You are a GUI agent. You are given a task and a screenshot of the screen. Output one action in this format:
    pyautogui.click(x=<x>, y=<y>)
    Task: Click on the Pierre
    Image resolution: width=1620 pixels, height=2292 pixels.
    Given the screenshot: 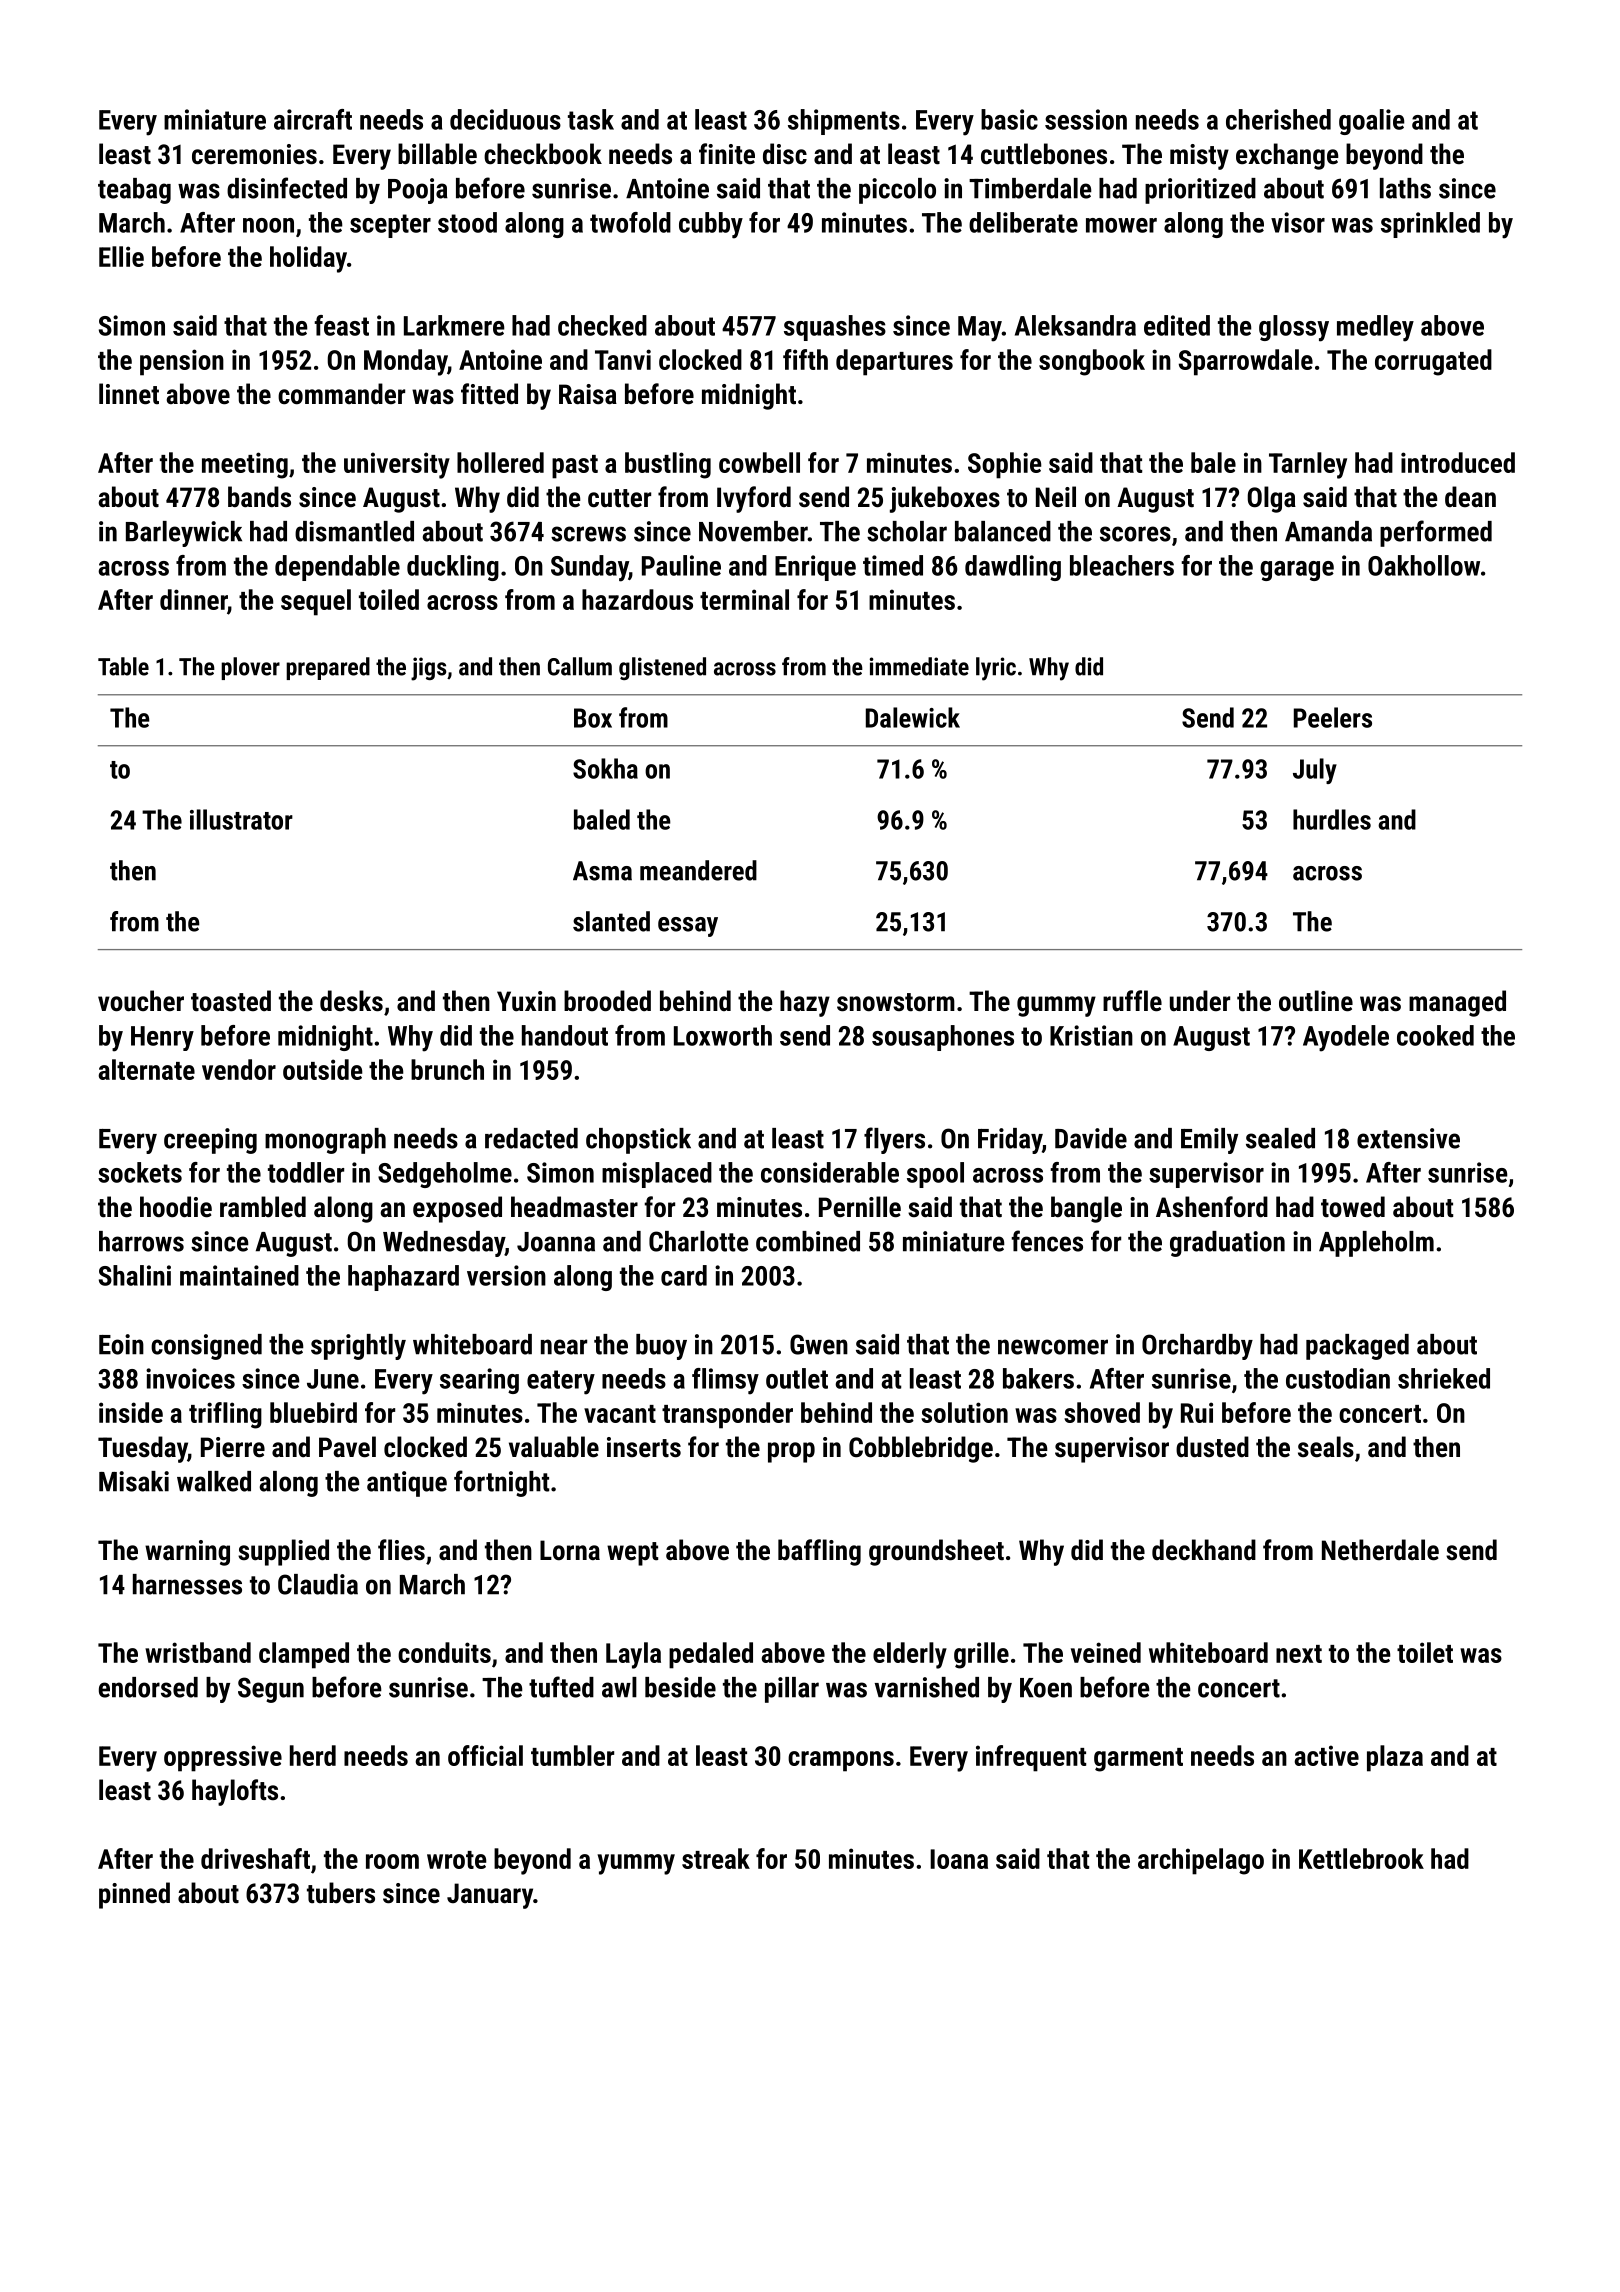 What is the action you would take?
    pyautogui.click(x=233, y=1447)
